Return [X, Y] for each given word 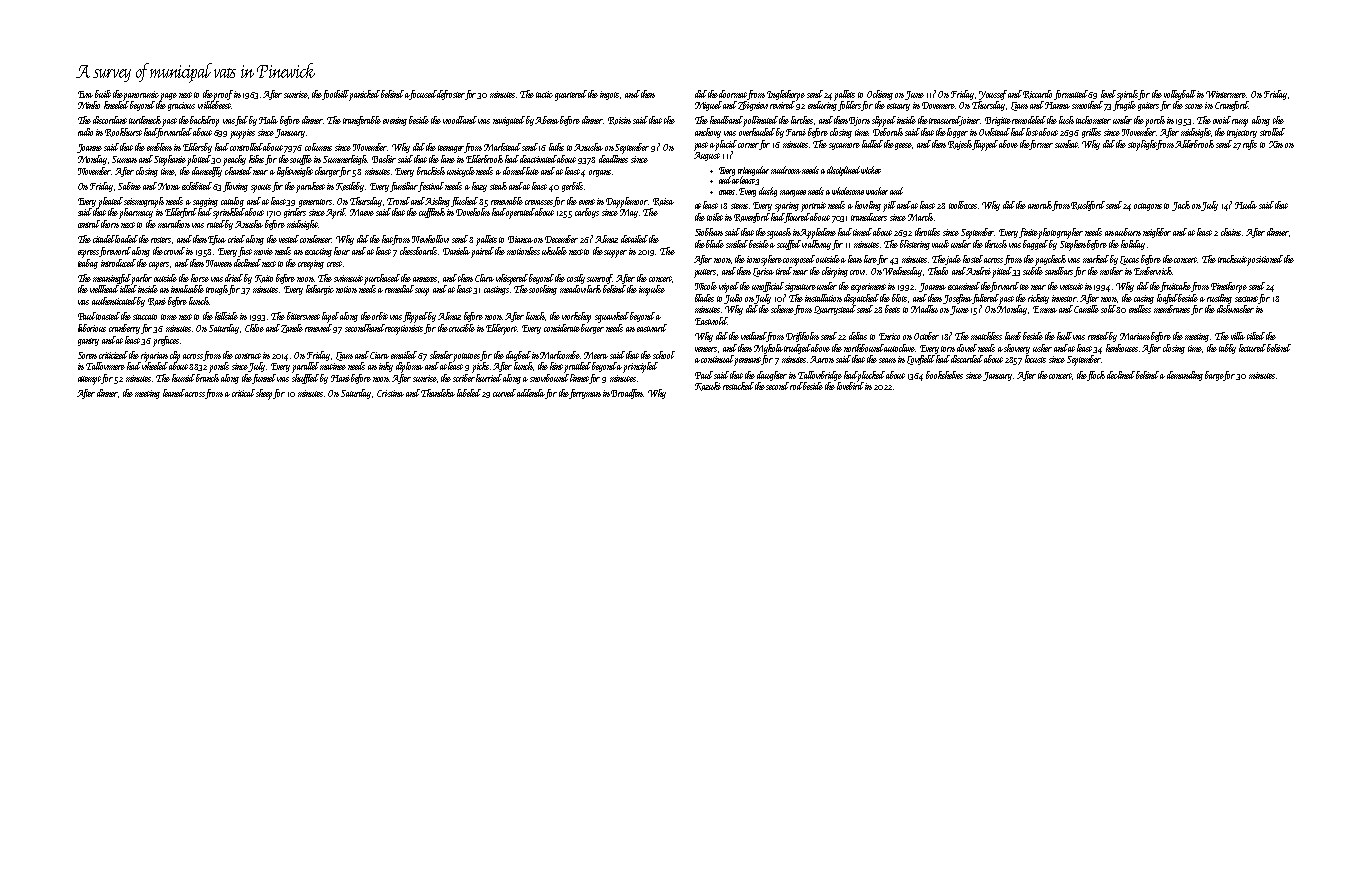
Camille [1086, 309]
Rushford [1088, 206]
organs [600, 173]
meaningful [112, 279]
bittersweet [303, 316]
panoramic [141, 95]
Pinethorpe [1229, 287]
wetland [754, 337]
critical [243, 393]
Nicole [706, 286]
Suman [124, 159]
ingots [609, 95]
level [1108, 94]
